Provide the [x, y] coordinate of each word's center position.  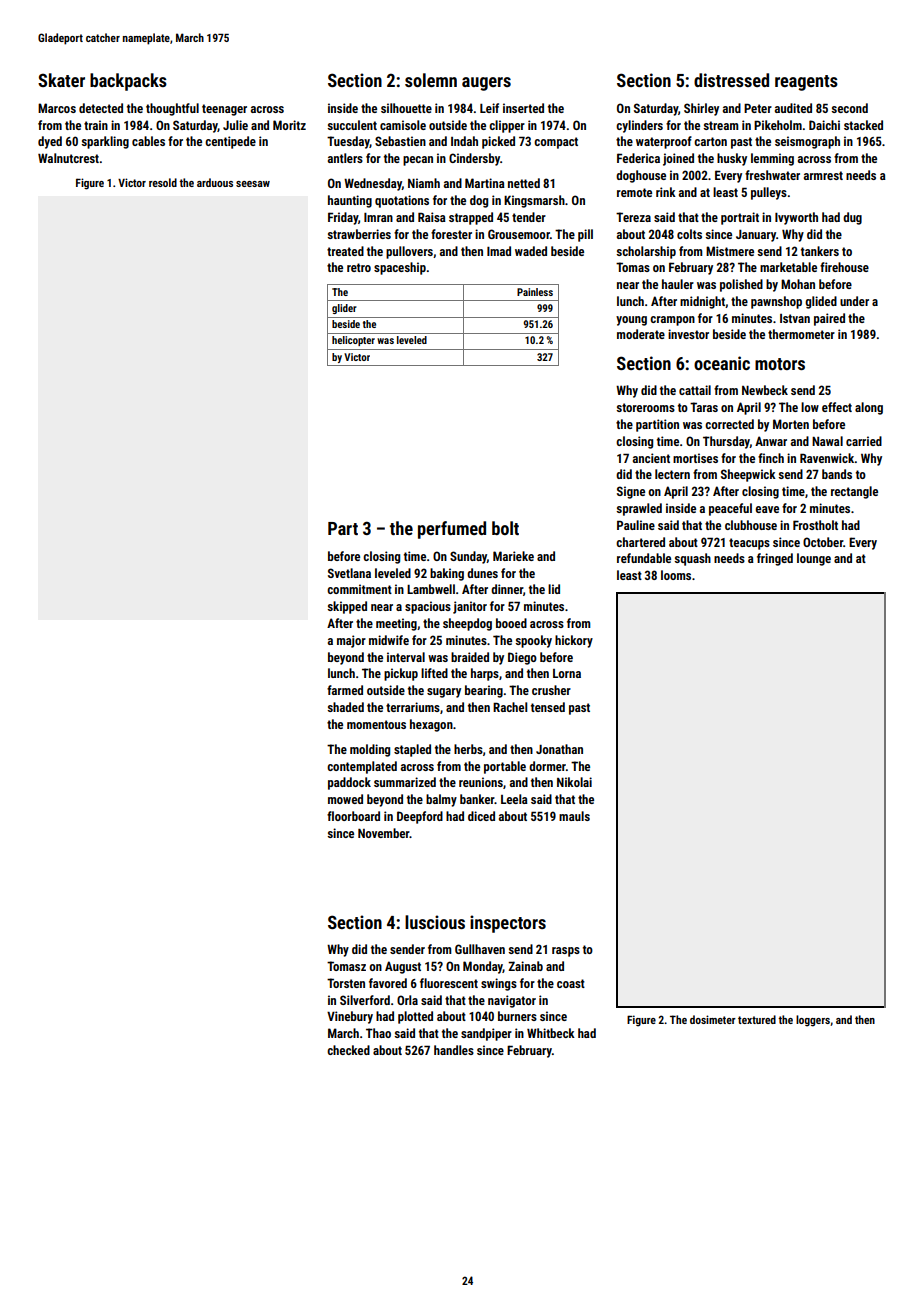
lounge [814, 559]
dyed [50, 142]
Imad [499, 251]
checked [348, 1050]
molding [370, 750]
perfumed [452, 530]
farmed [345, 690]
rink [666, 192]
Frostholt [815, 525]
